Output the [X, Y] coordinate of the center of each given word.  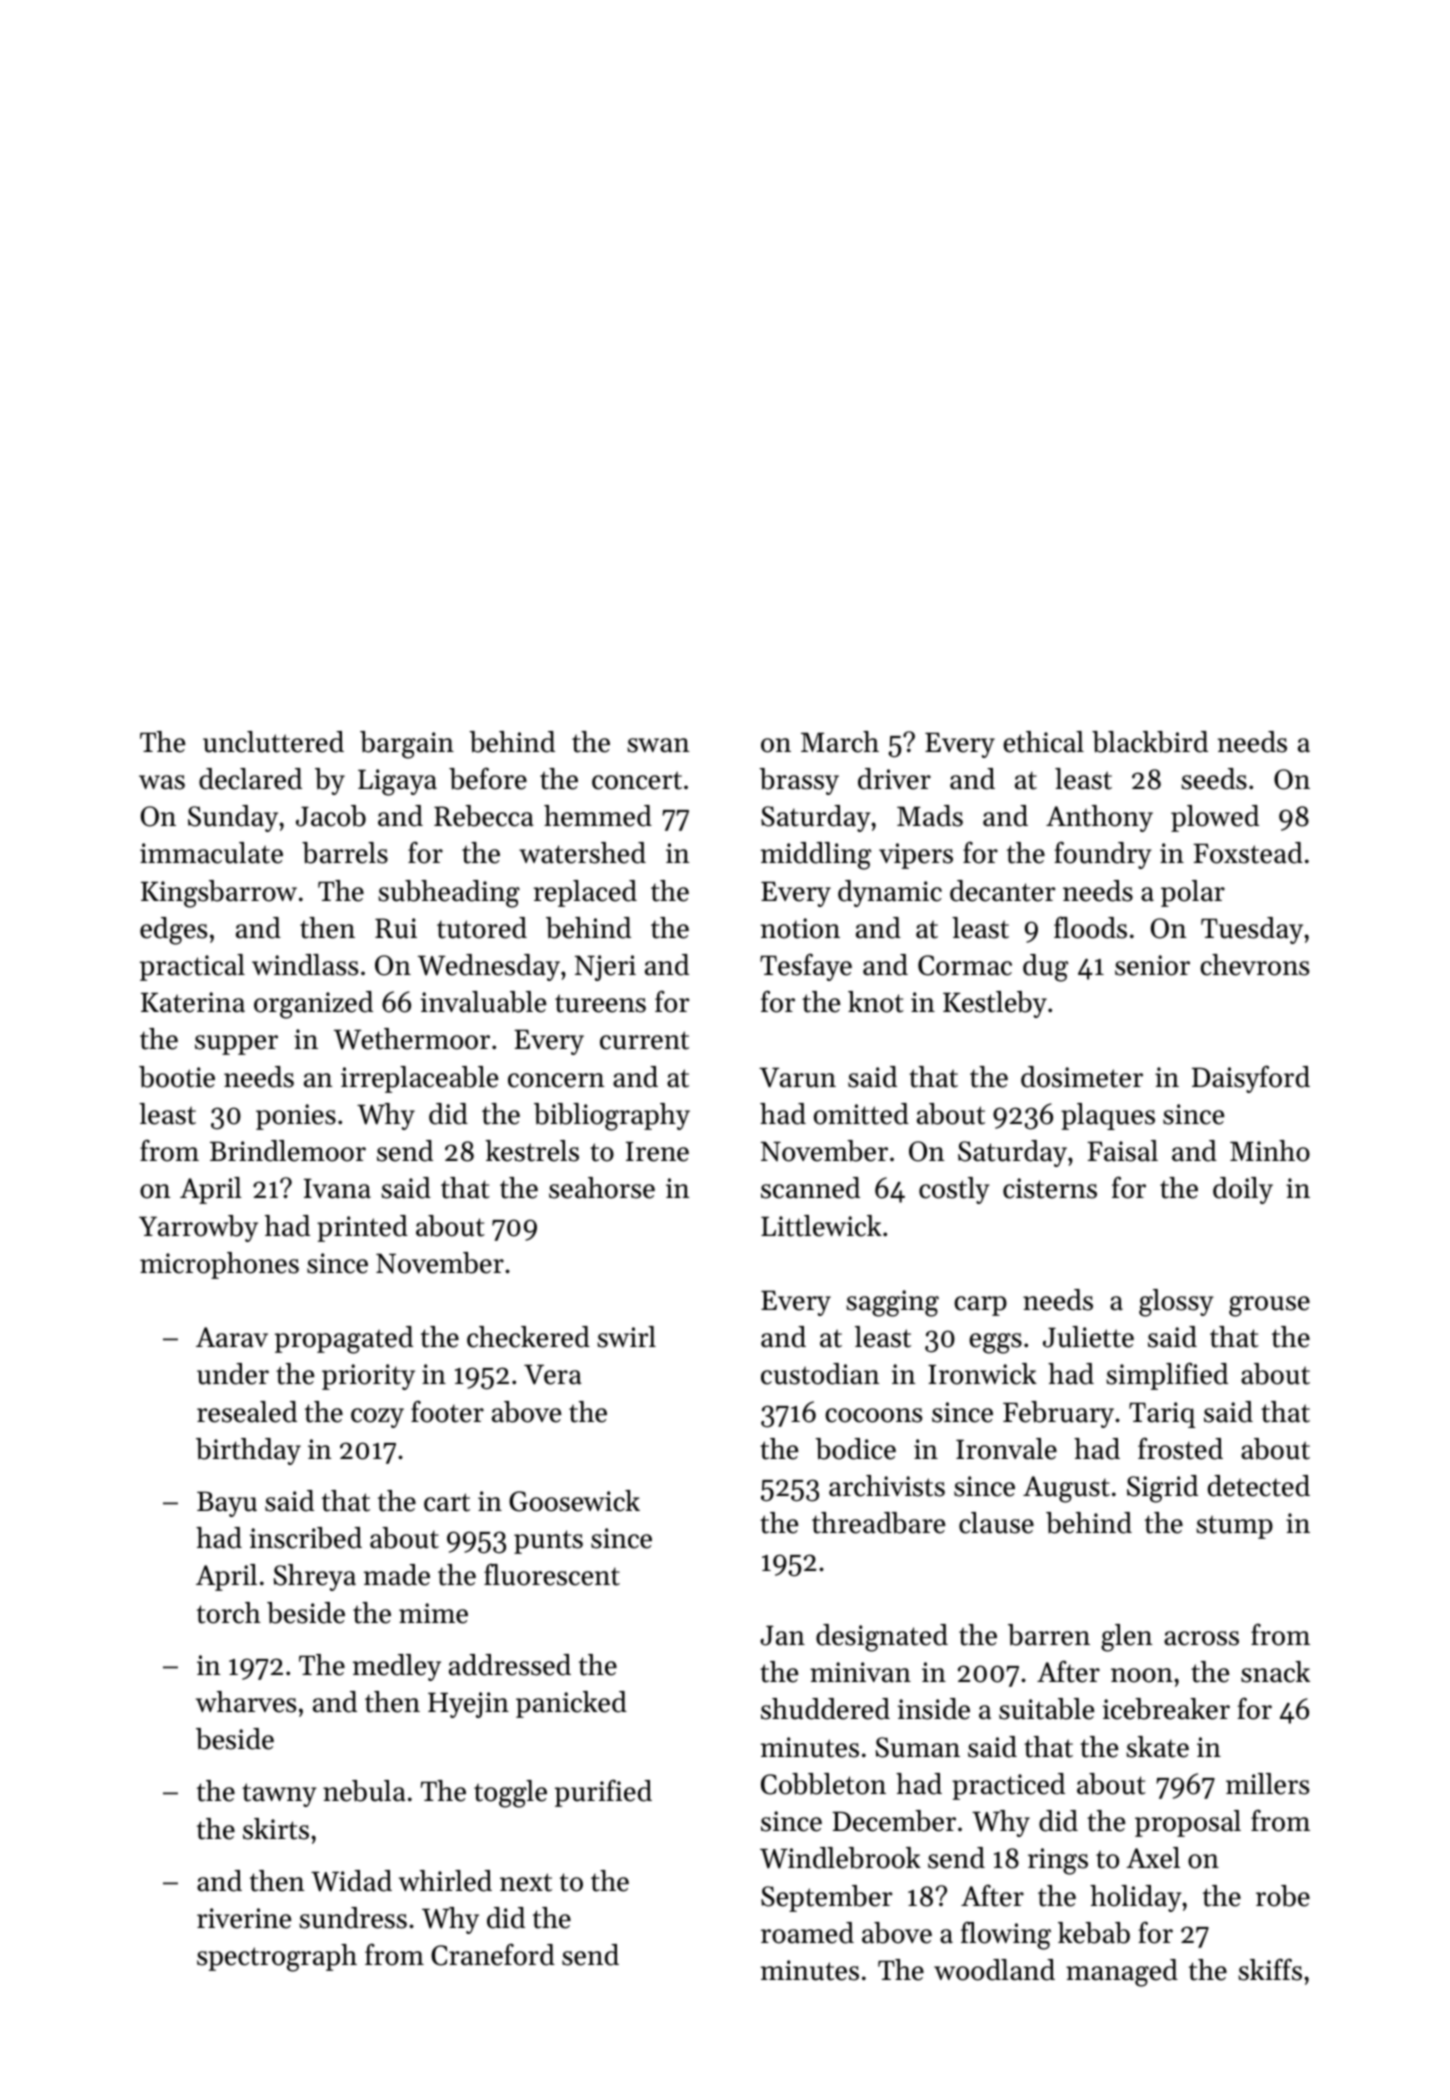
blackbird [1150, 742]
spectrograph [277, 1958]
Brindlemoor [288, 1151]
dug [1045, 968]
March [840, 742]
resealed [247, 1412]
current [644, 1040]
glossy [1176, 1303]
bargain [407, 745]
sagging [892, 1303]
